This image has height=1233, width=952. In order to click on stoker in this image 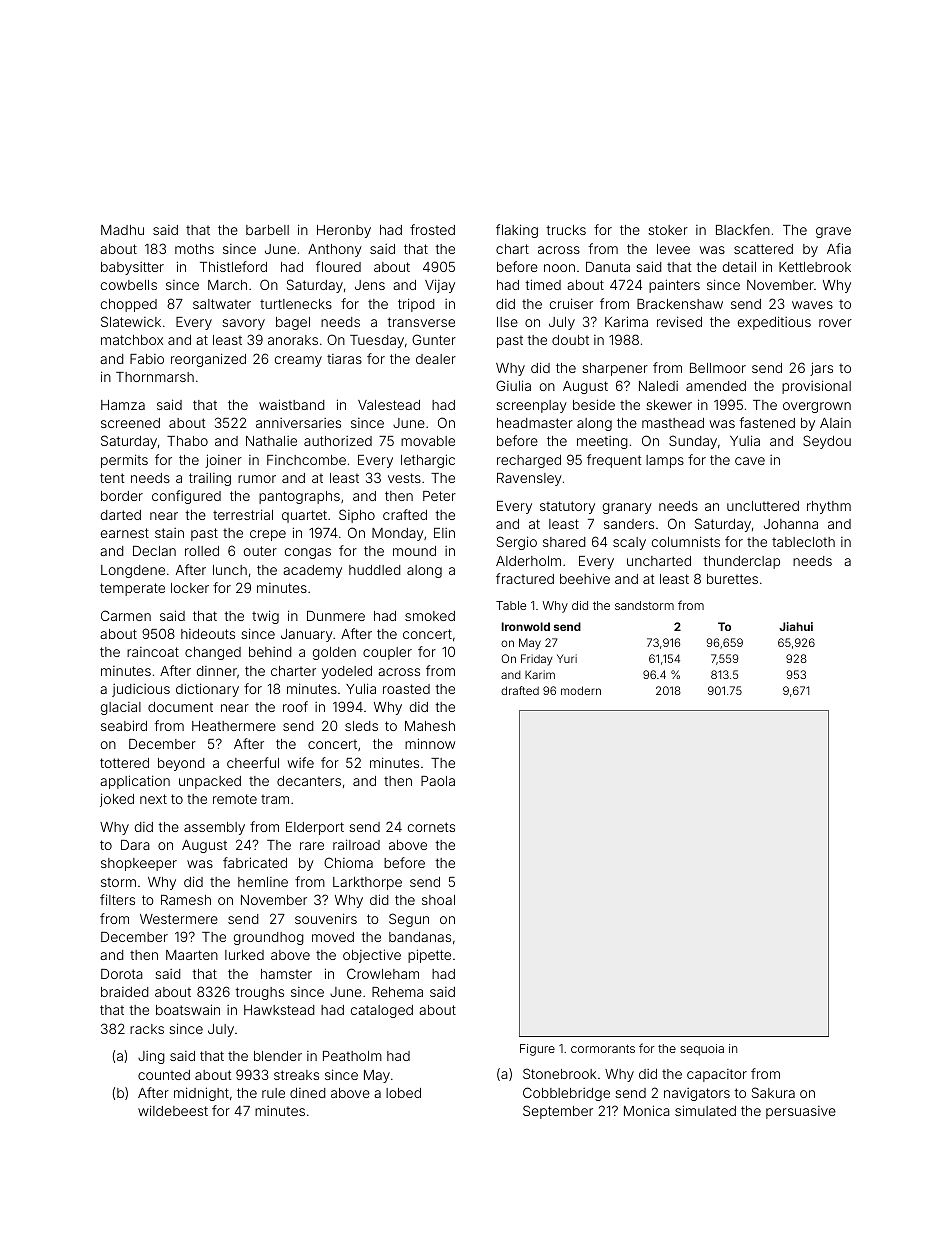, I will do `click(668, 230)`.
